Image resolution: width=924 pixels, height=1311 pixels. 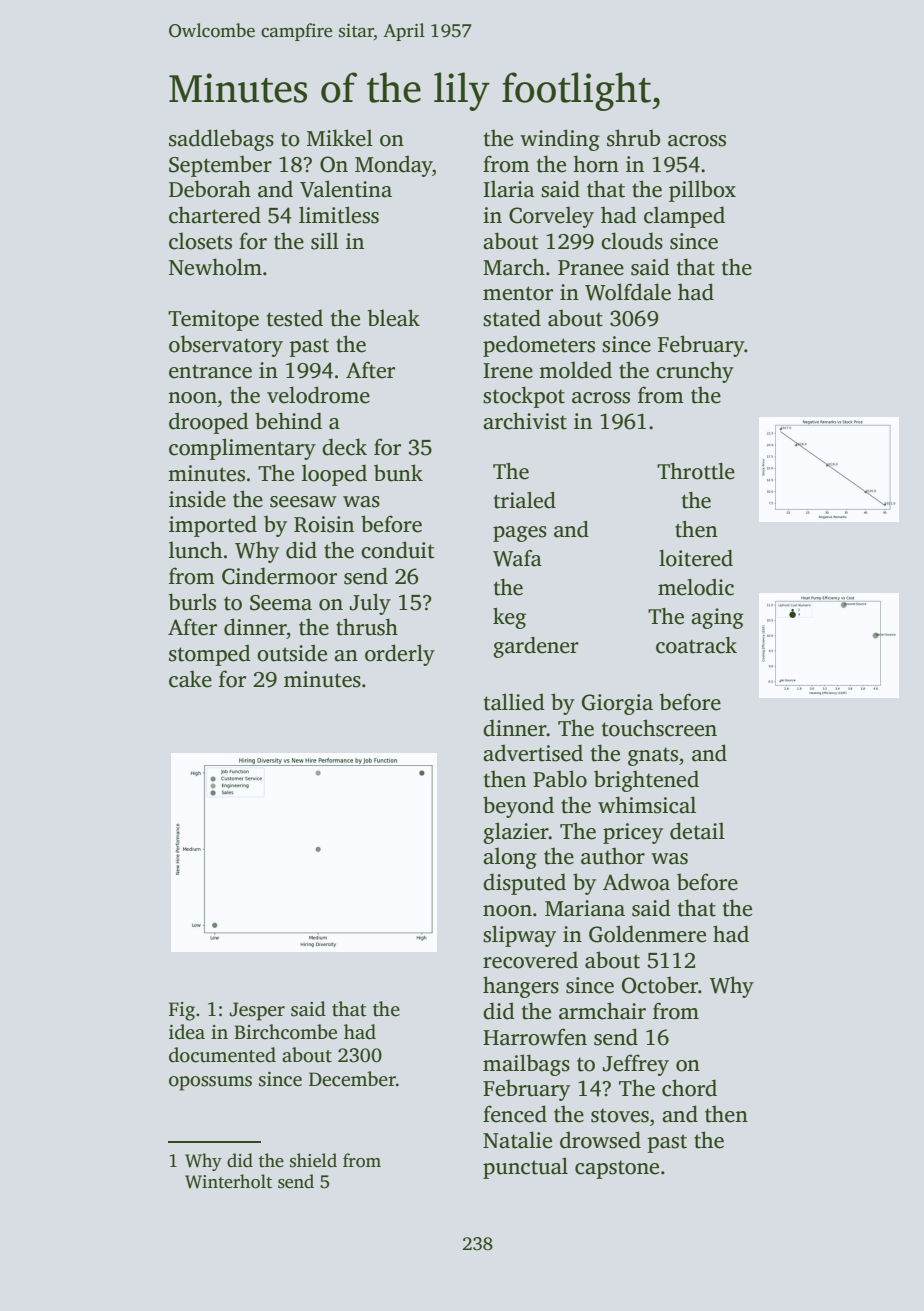 What do you see at coordinates (717, 618) in the screenshot?
I see `aging` at bounding box center [717, 618].
